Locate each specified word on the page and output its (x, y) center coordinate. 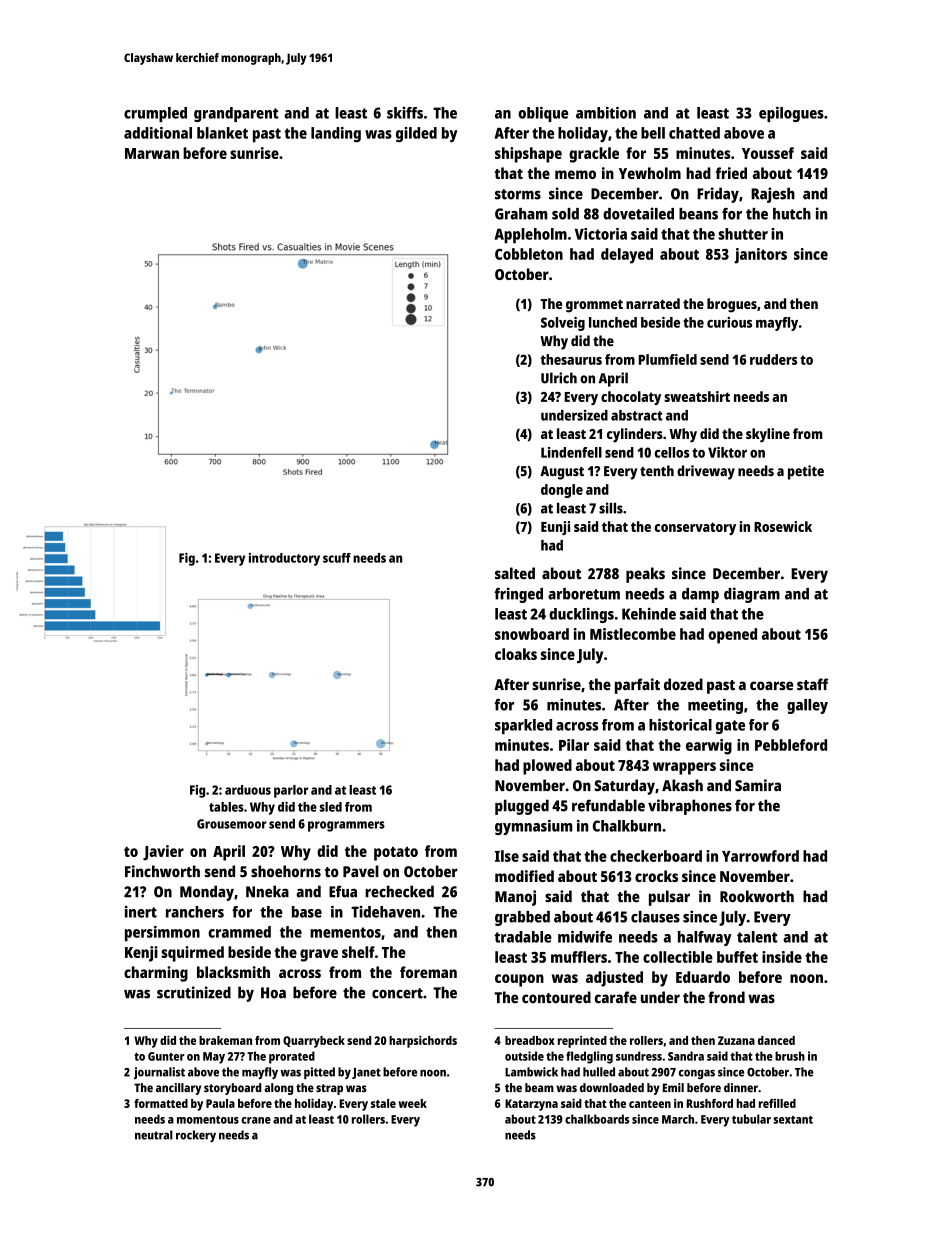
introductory (284, 559)
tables (226, 807)
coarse (771, 686)
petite (806, 472)
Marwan (152, 153)
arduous (248, 790)
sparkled (523, 726)
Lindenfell (571, 452)
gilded (416, 134)
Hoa (273, 993)
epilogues (791, 114)
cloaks (516, 654)
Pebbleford (791, 745)
